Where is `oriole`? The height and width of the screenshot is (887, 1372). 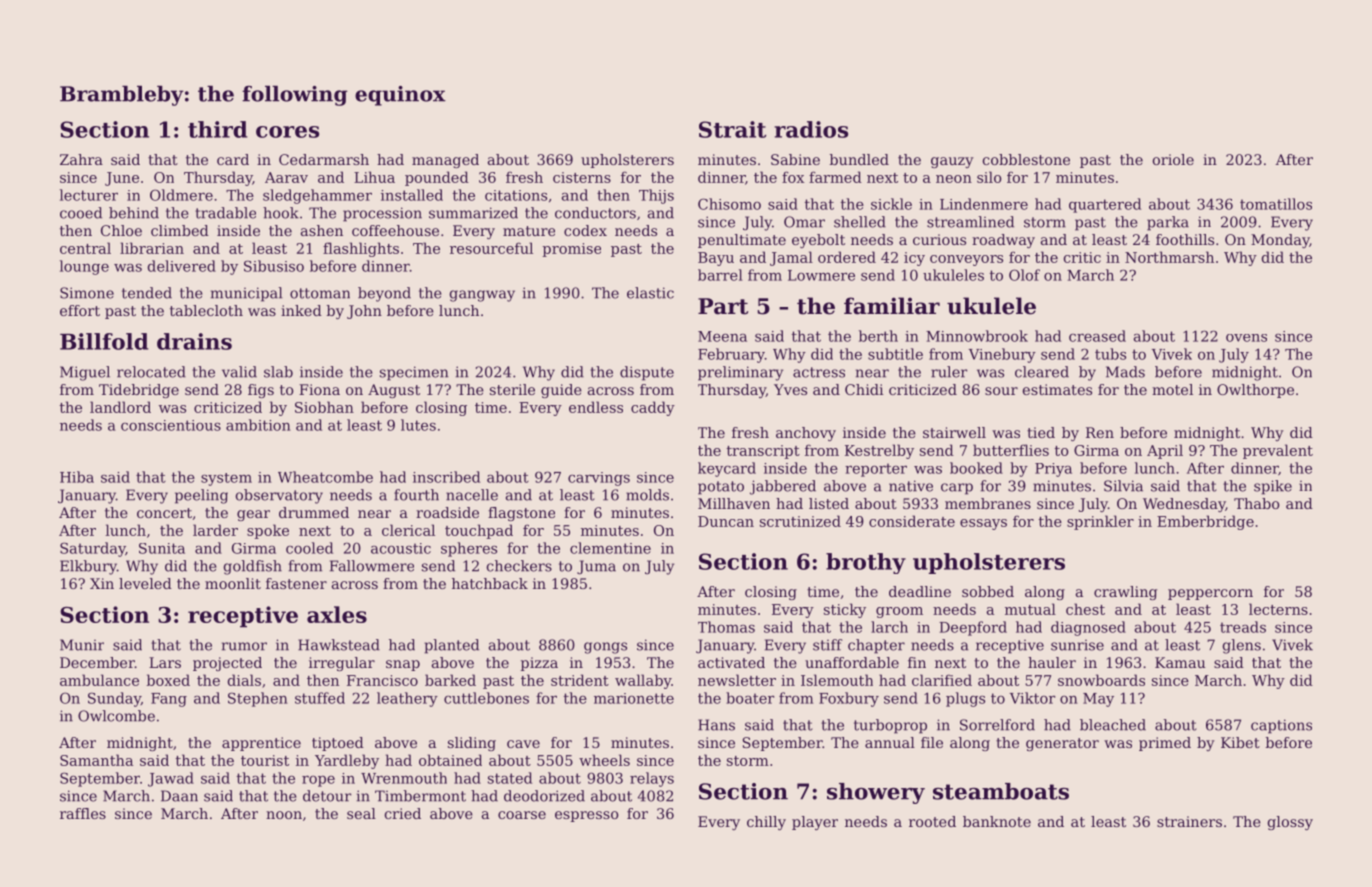
oriole is located at coordinates (1173, 159).
